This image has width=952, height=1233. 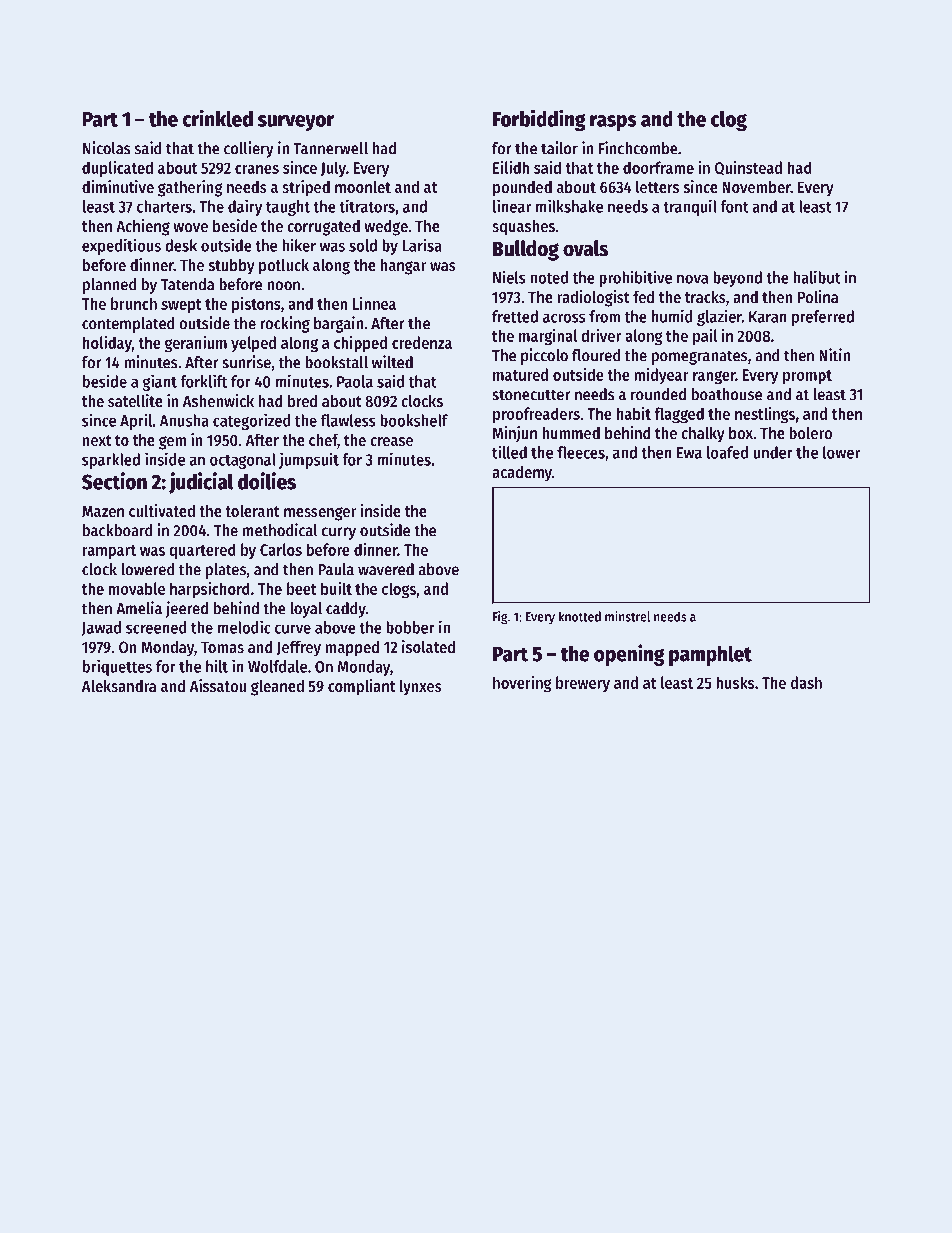 I want to click on moonlet, so click(x=363, y=187).
